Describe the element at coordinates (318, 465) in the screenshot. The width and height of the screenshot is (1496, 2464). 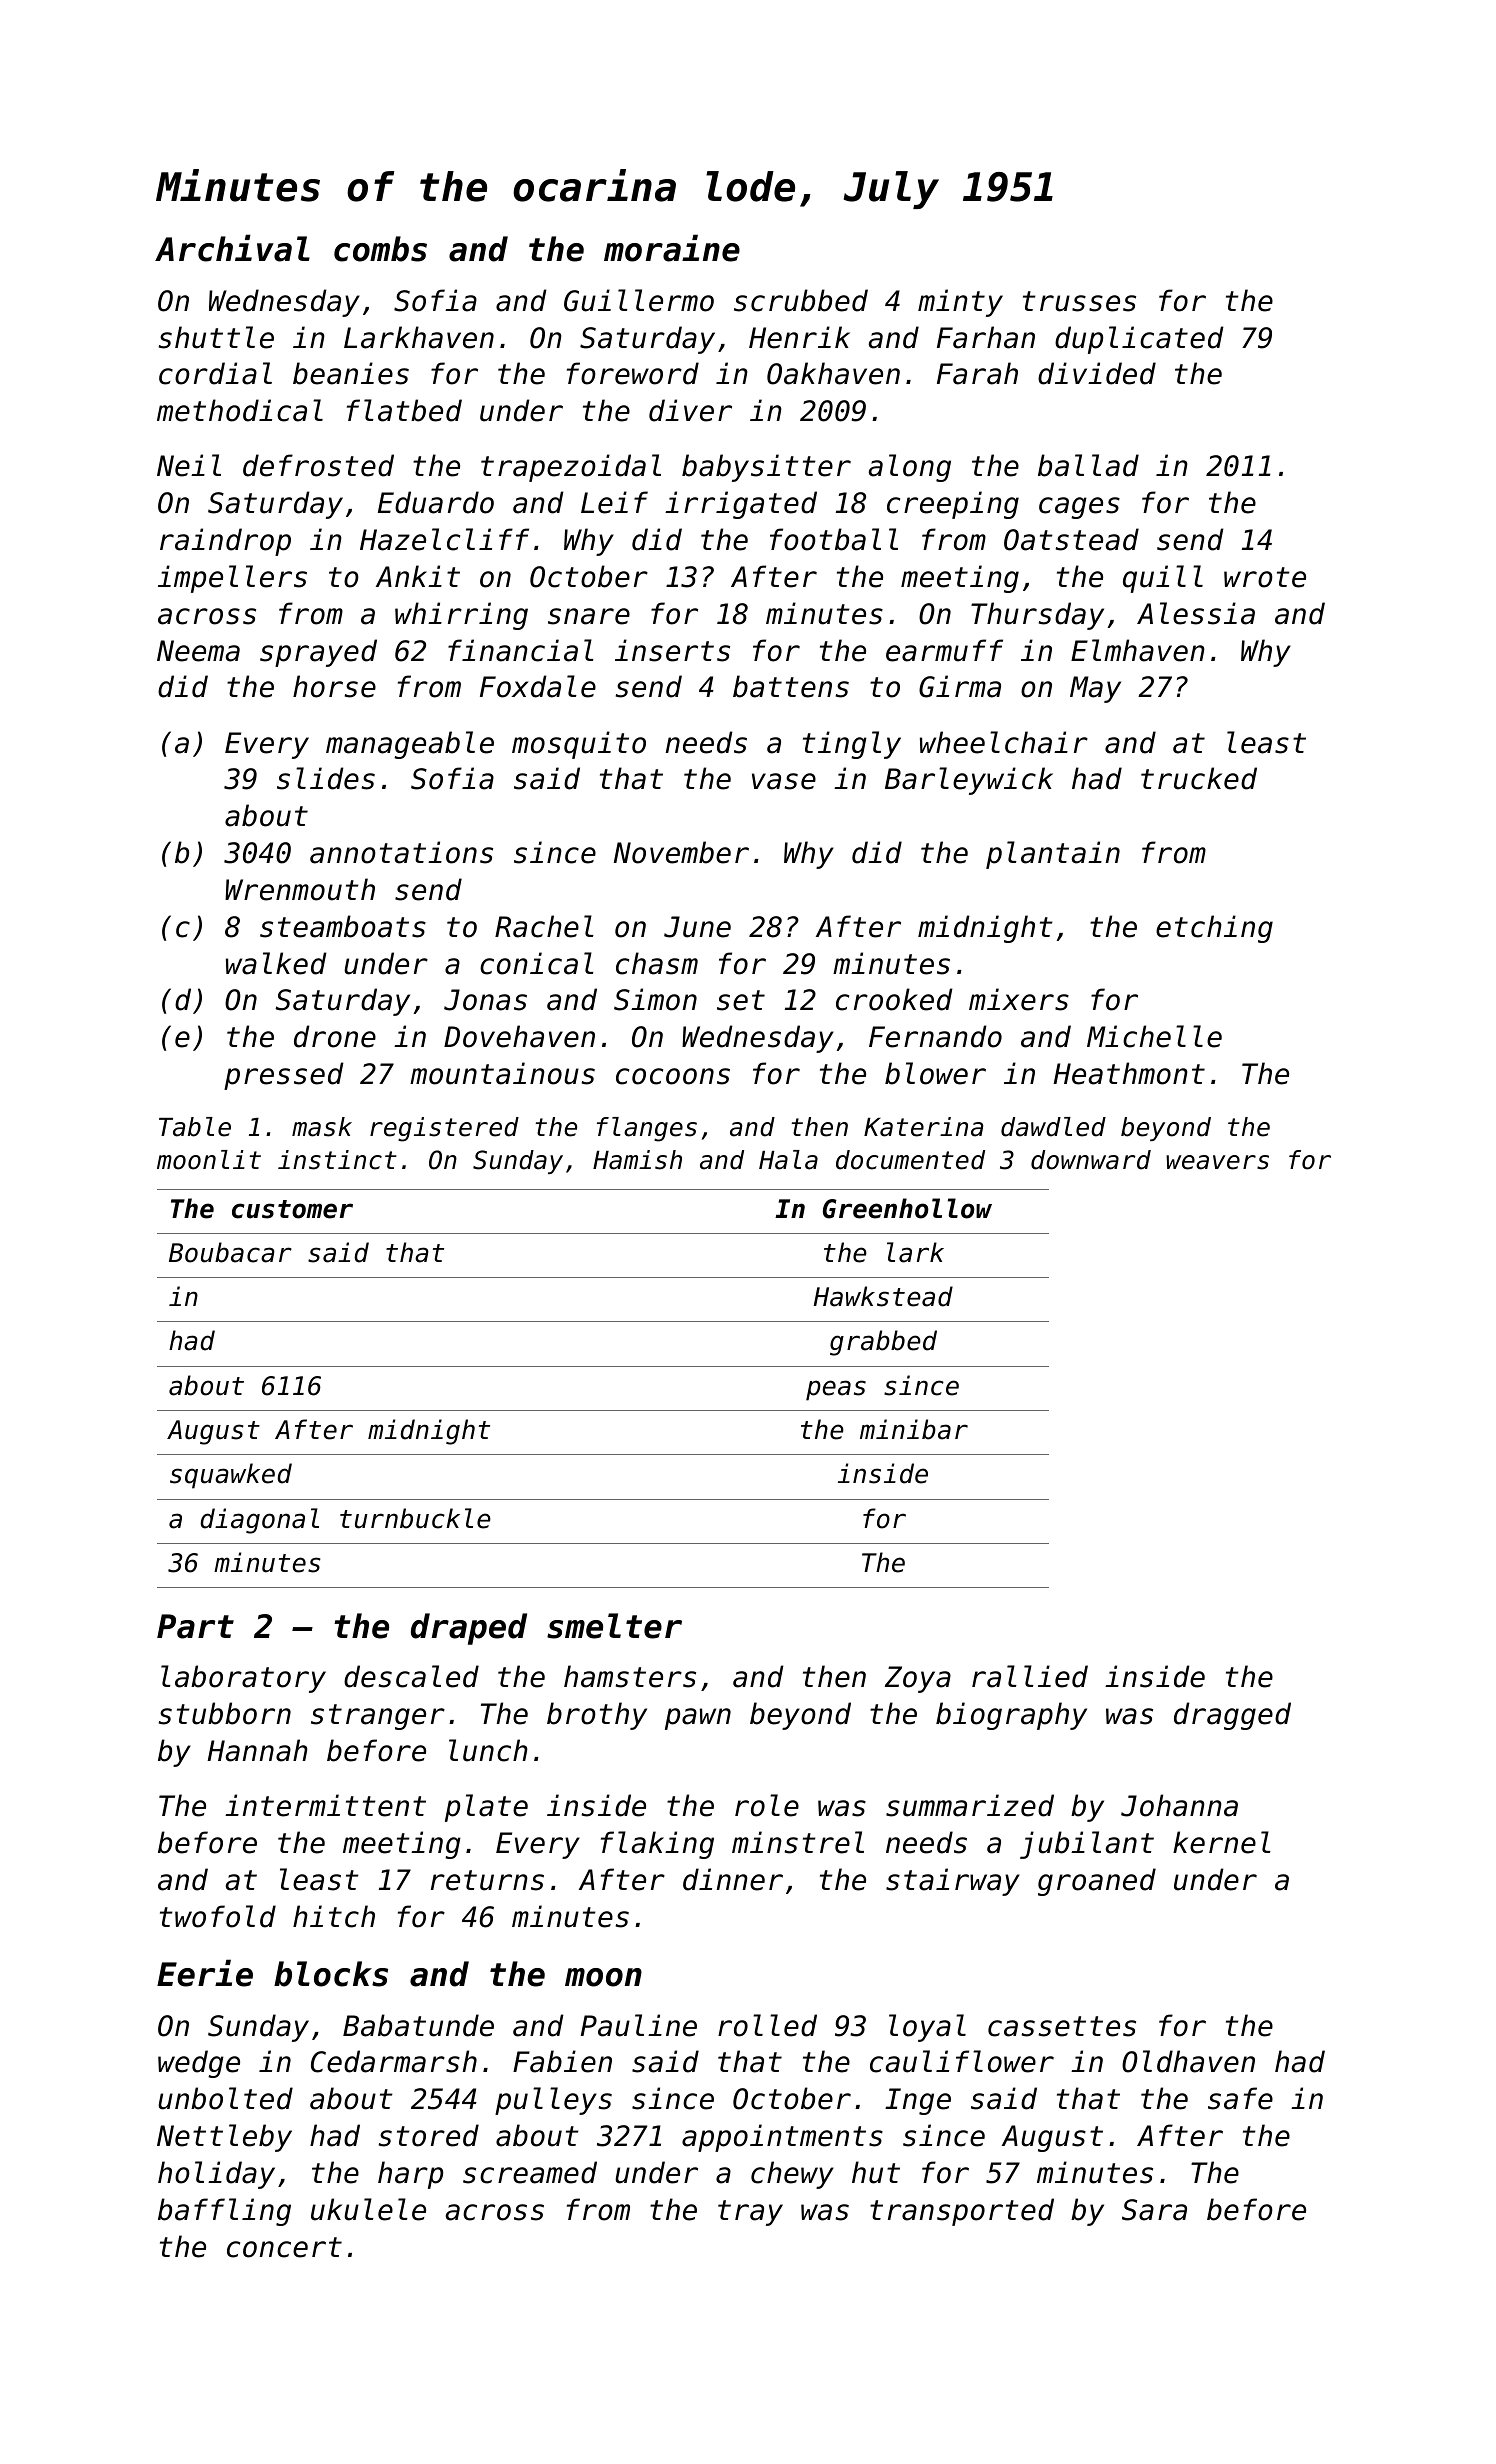
I see `defrosted` at that location.
